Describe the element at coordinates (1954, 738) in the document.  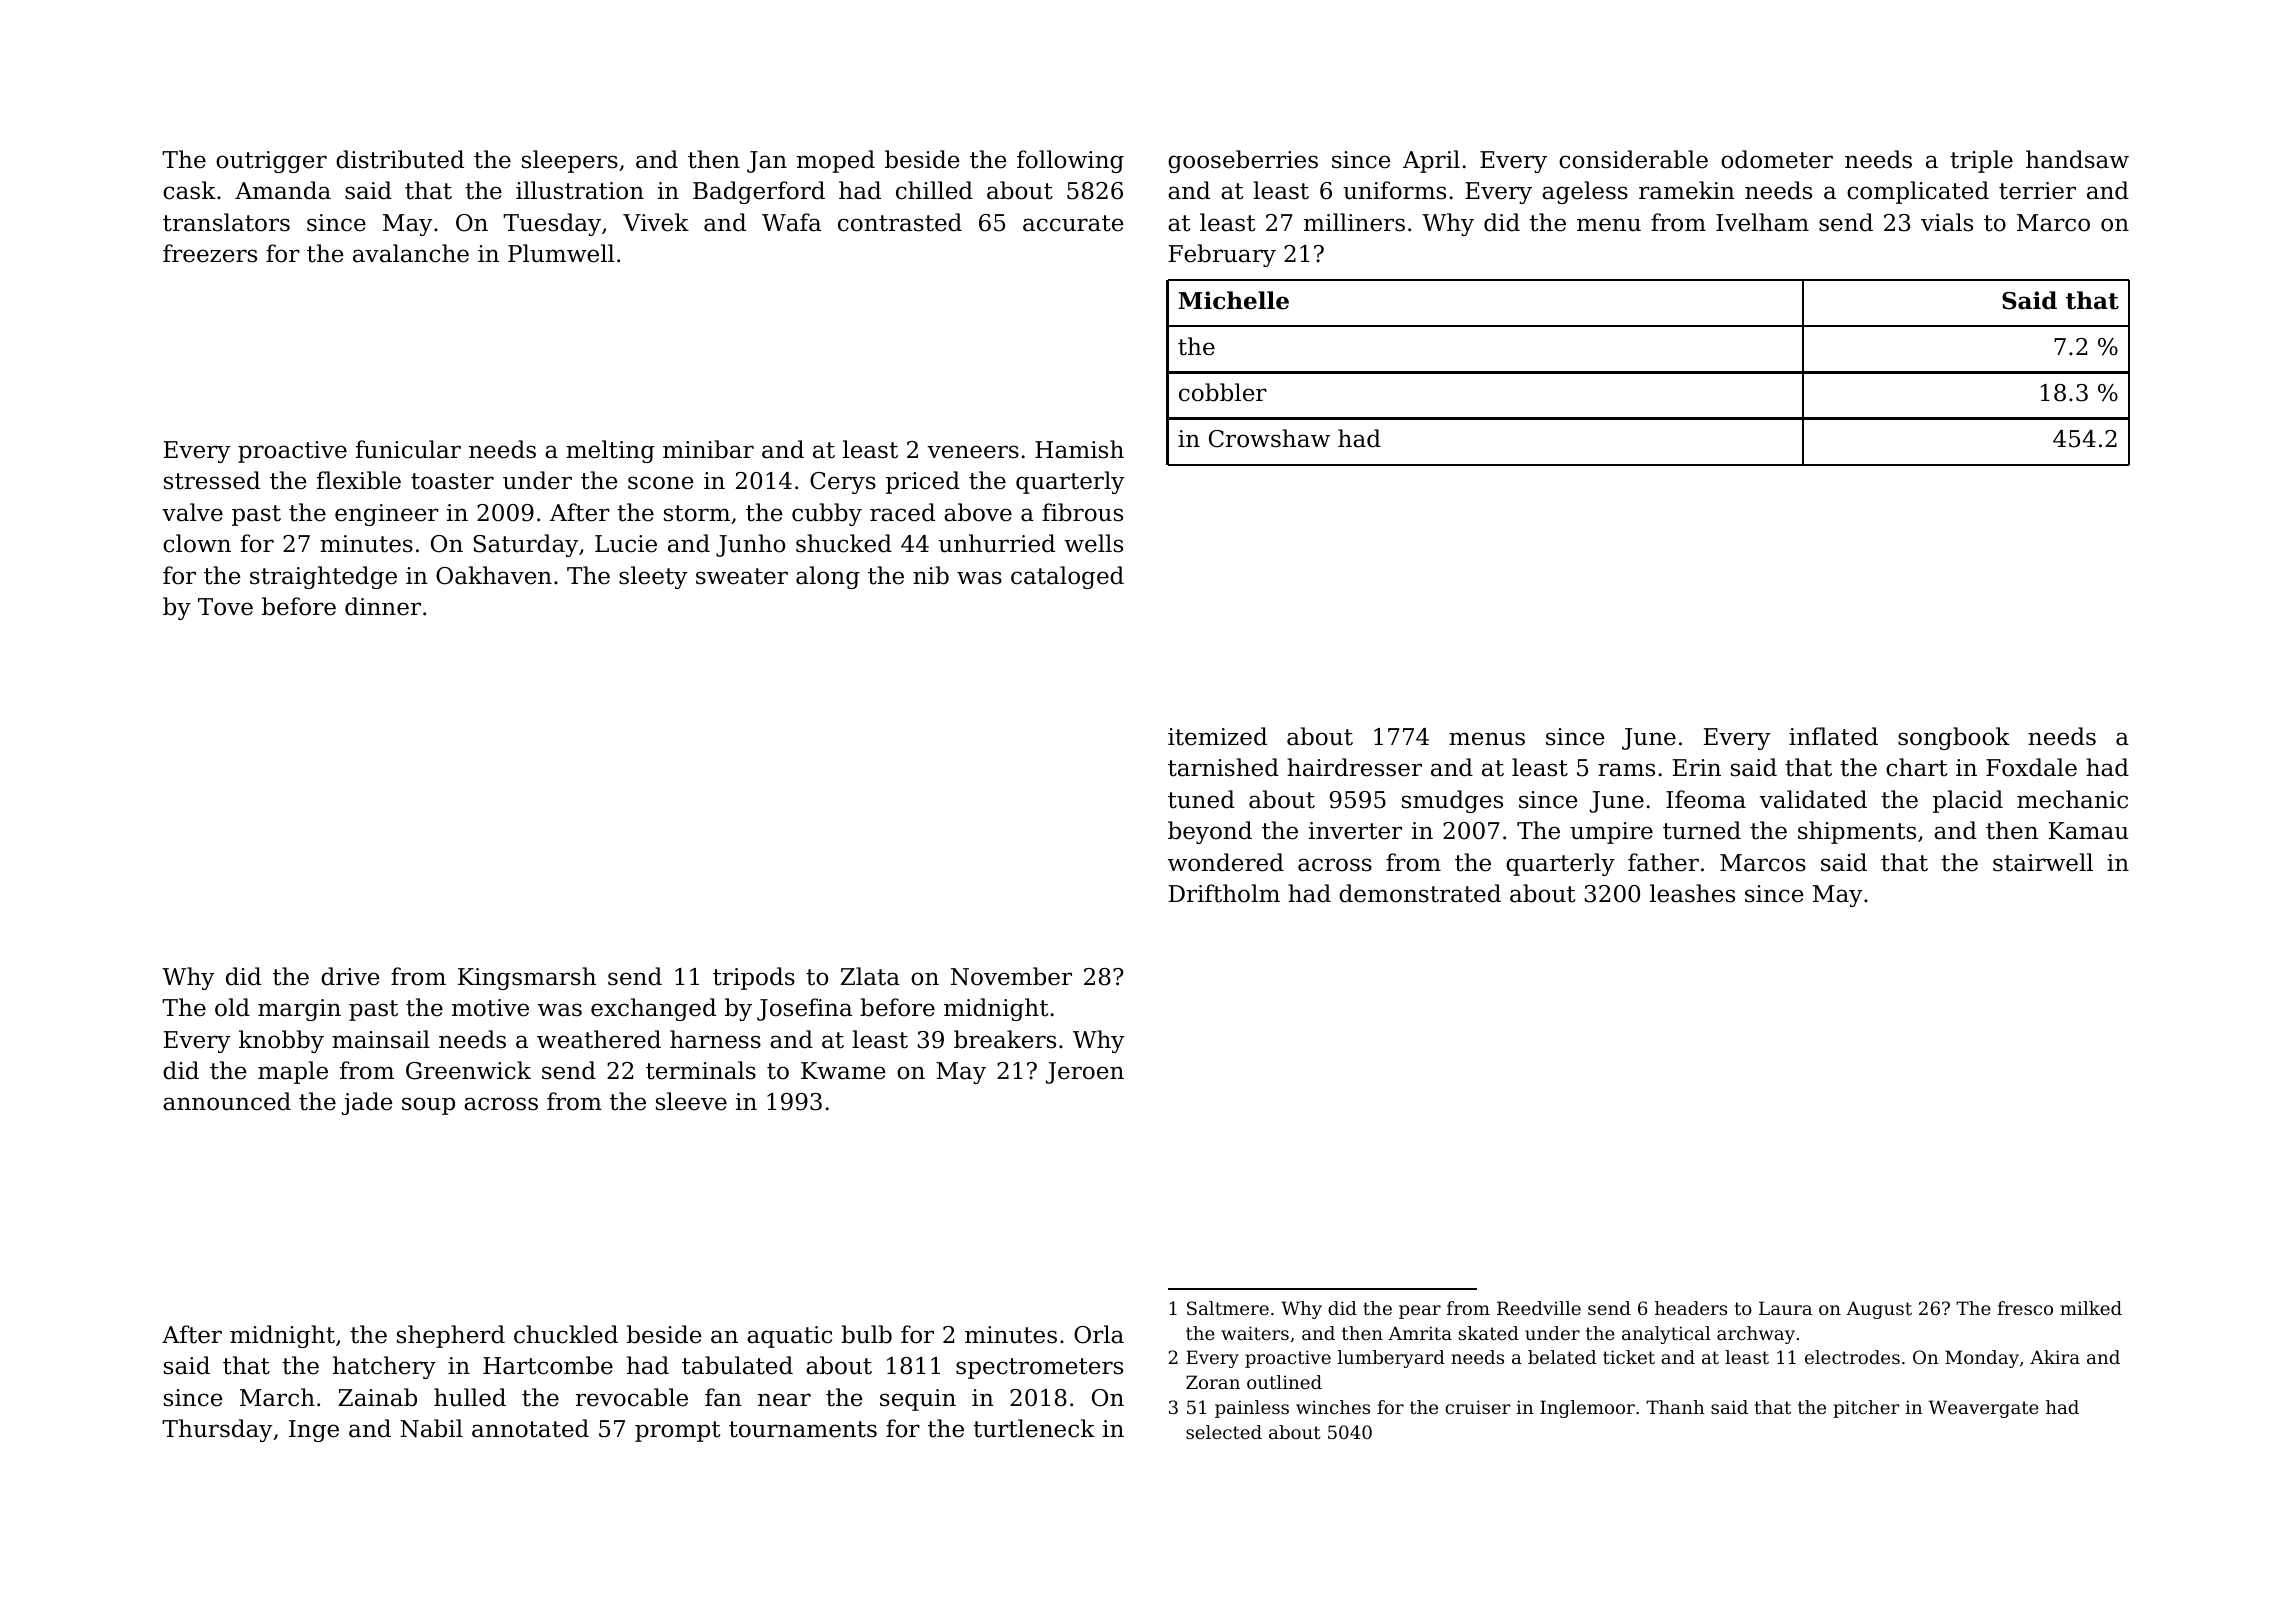
I see `songbook` at that location.
